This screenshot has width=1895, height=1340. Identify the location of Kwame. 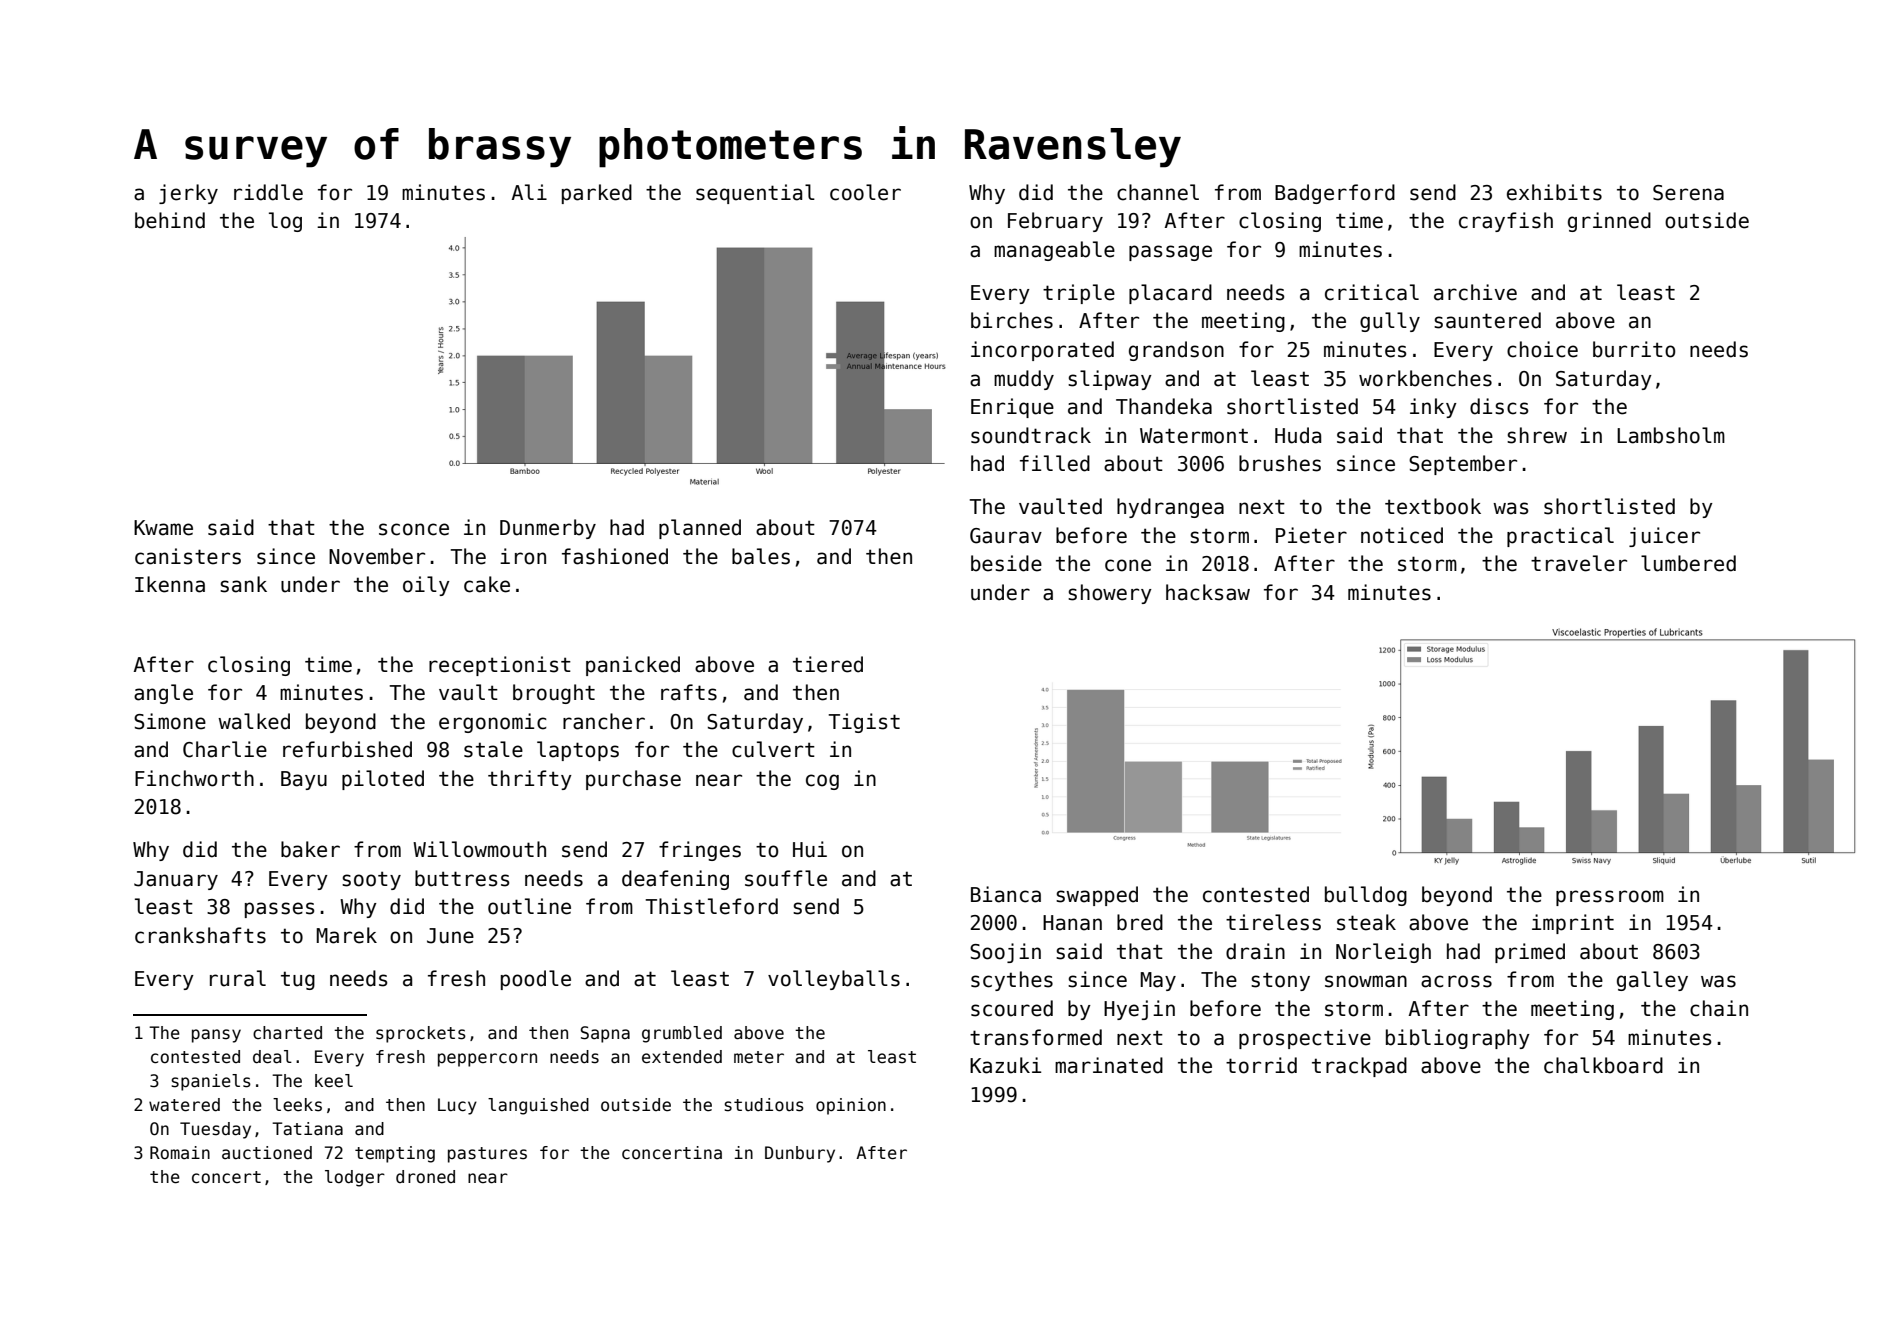
(163, 528).
